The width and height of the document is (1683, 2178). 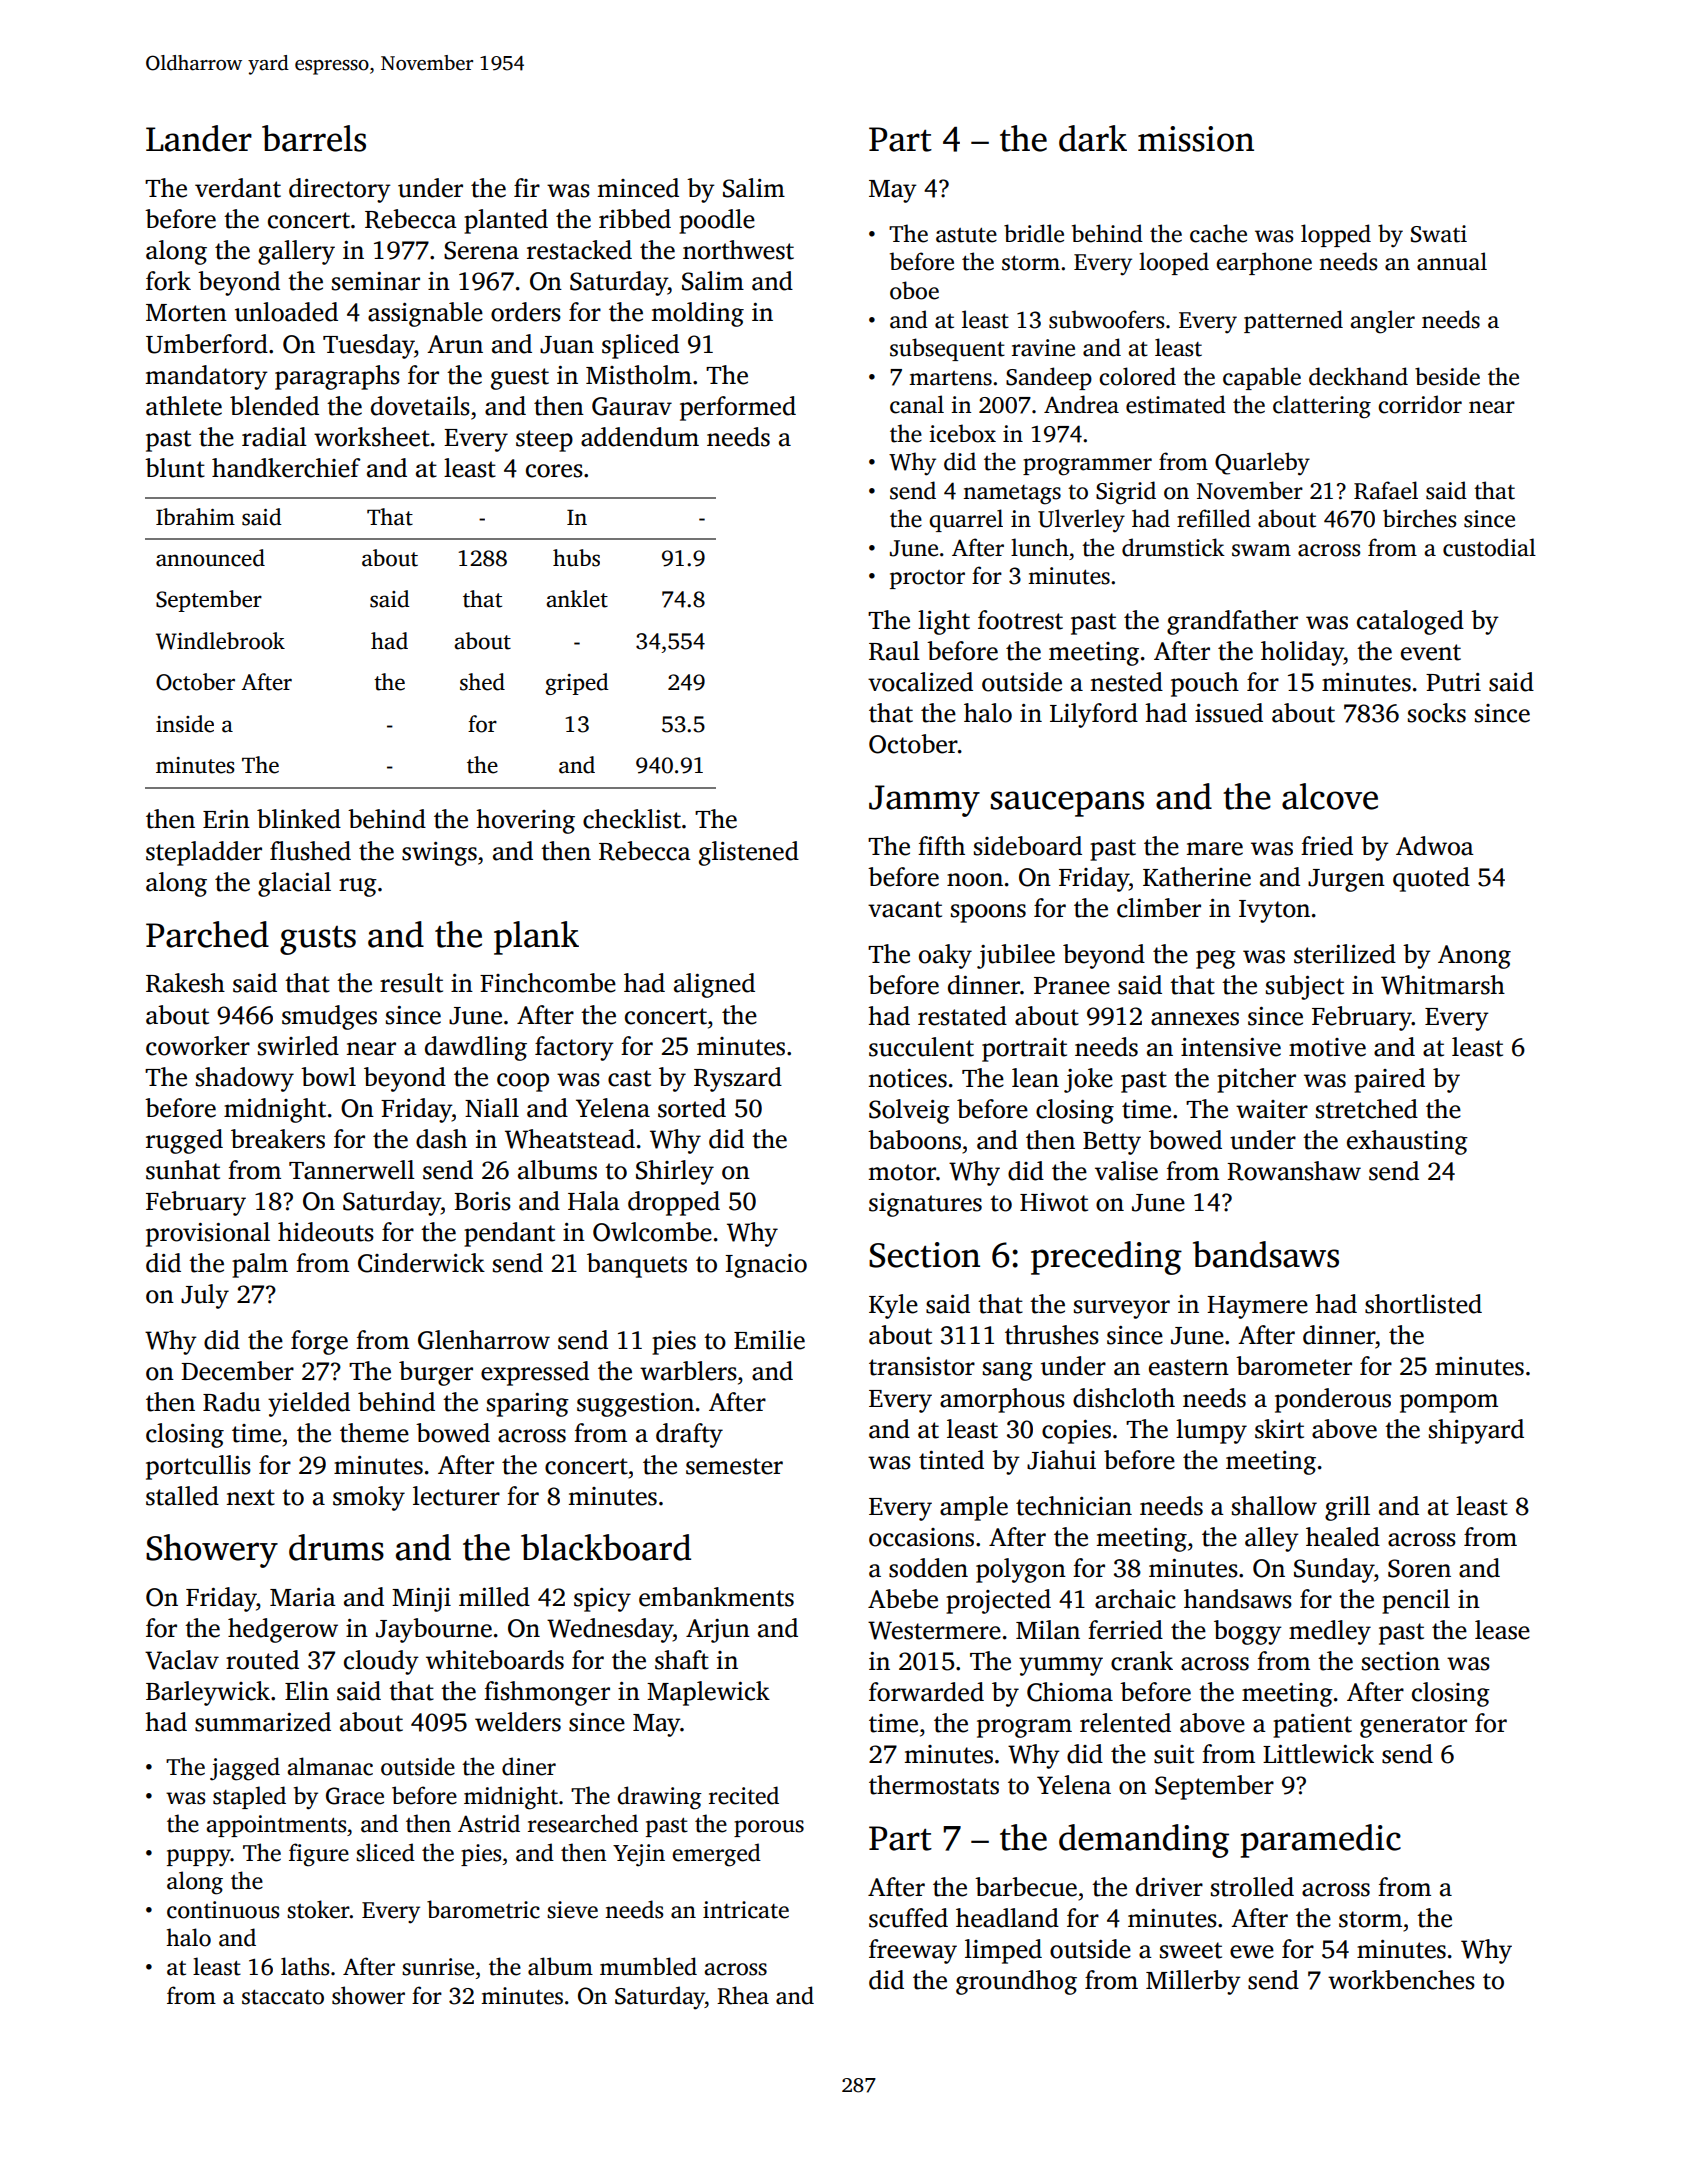 I want to click on Rhea, so click(x=743, y=1995).
